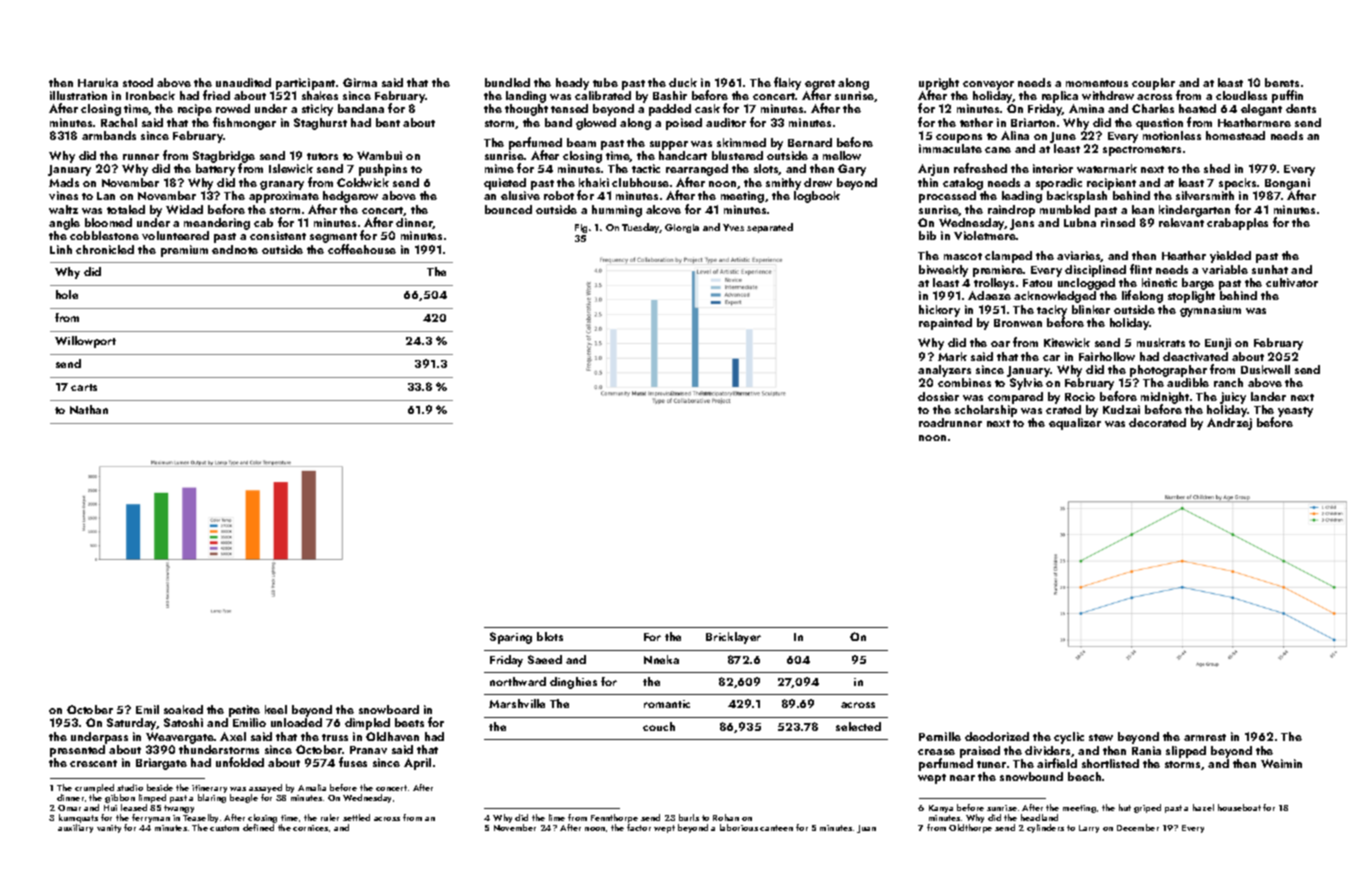 The width and height of the screenshot is (1372, 887). What do you see at coordinates (85, 342) in the screenshot?
I see `Willowport` at bounding box center [85, 342].
